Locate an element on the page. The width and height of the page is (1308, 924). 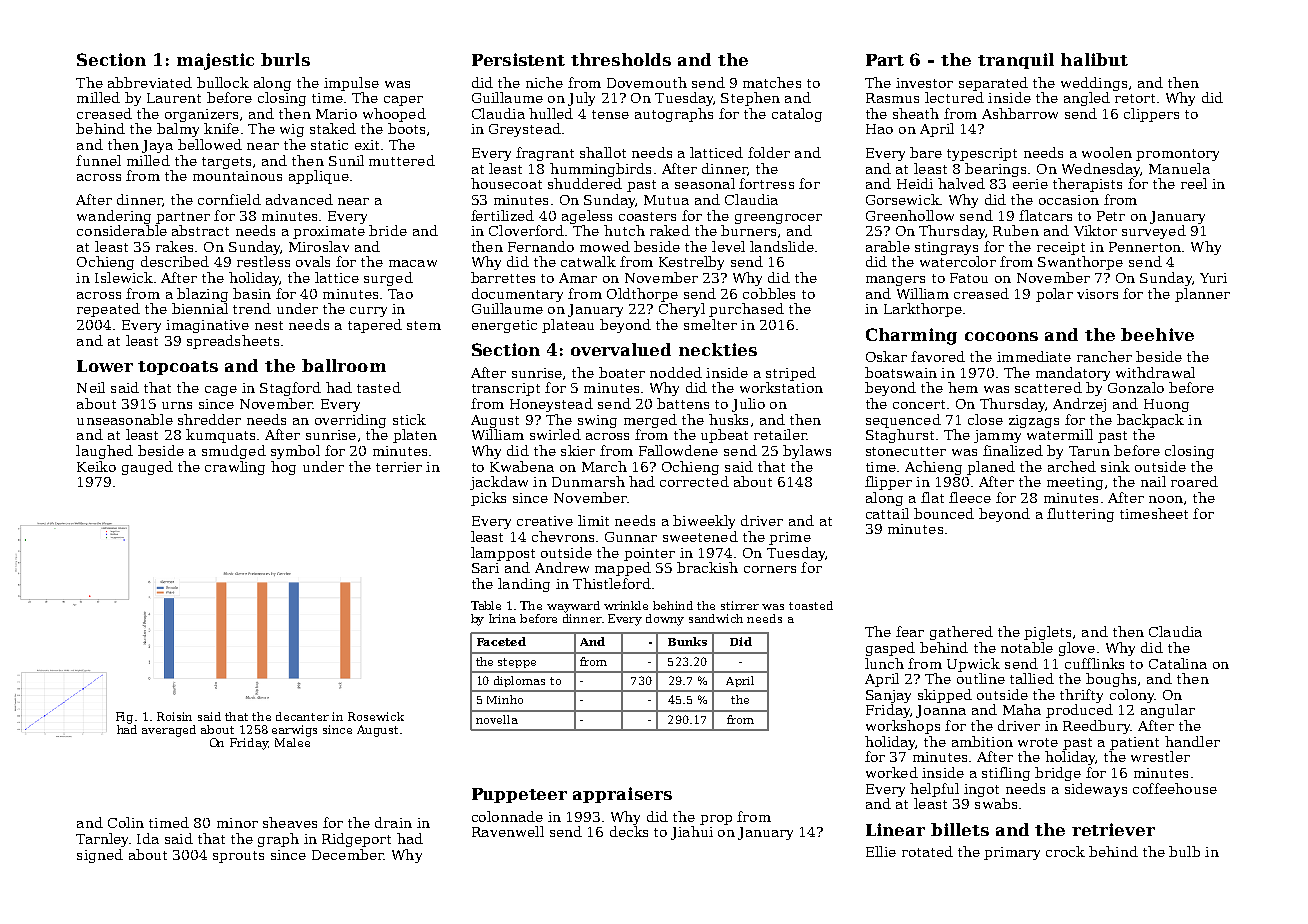
signed is located at coordinates (100, 856).
